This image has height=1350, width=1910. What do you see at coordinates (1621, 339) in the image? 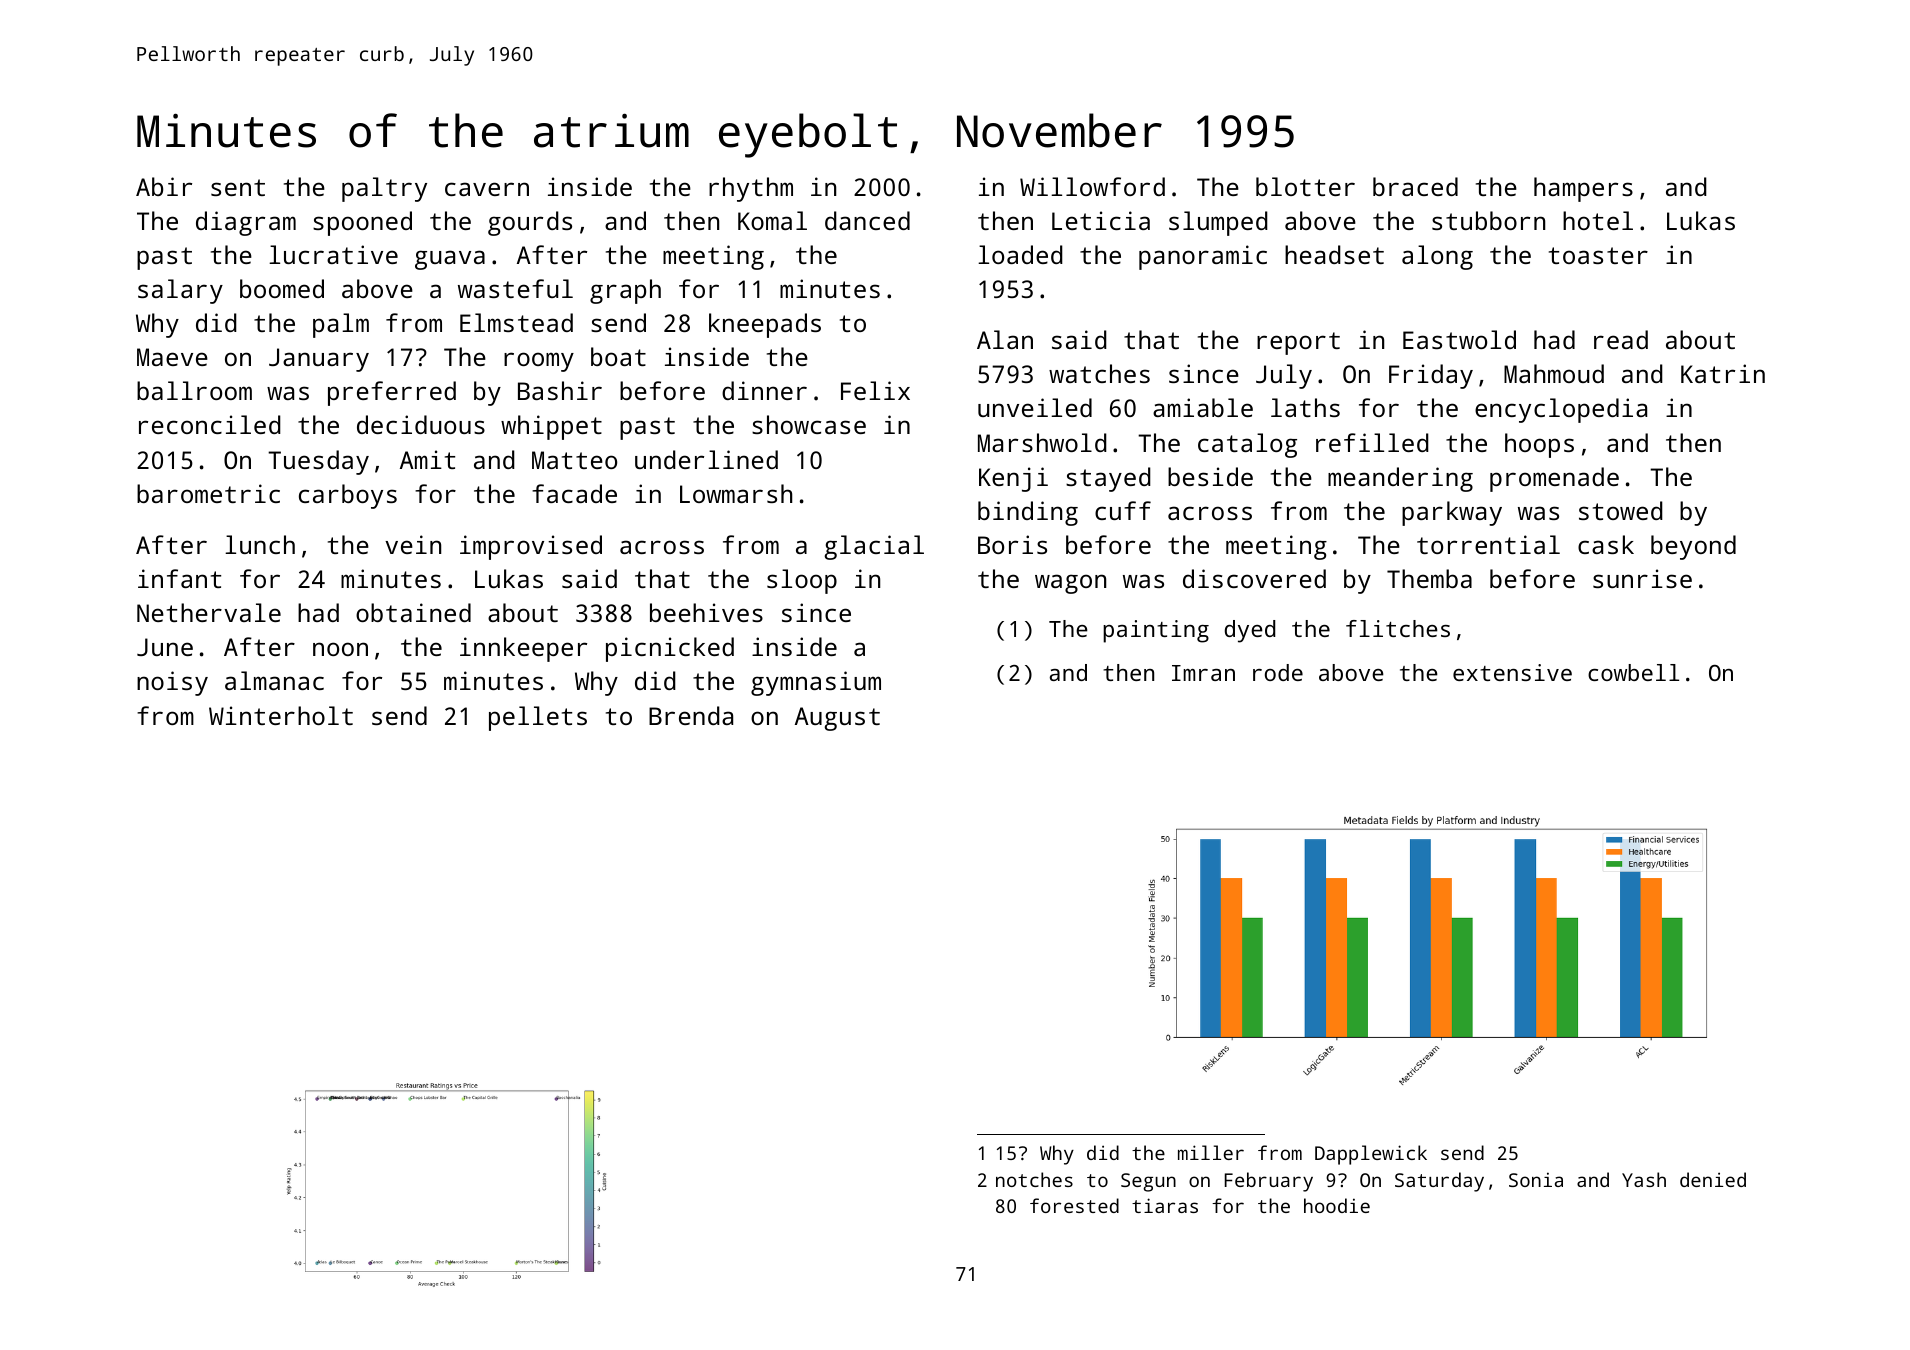
I see `read` at bounding box center [1621, 339].
